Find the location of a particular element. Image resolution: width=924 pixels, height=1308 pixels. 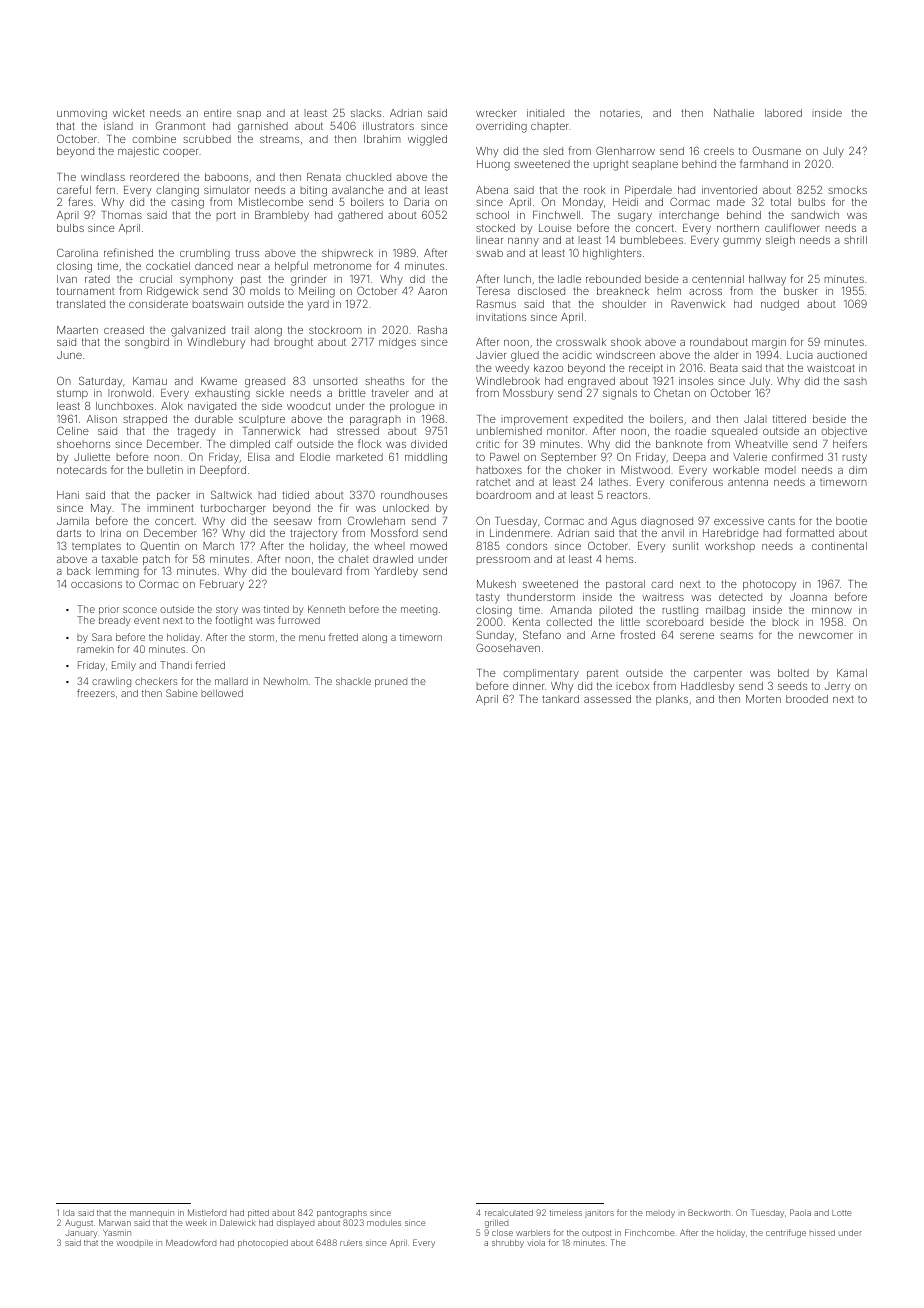

photocopied is located at coordinates (263, 1244).
